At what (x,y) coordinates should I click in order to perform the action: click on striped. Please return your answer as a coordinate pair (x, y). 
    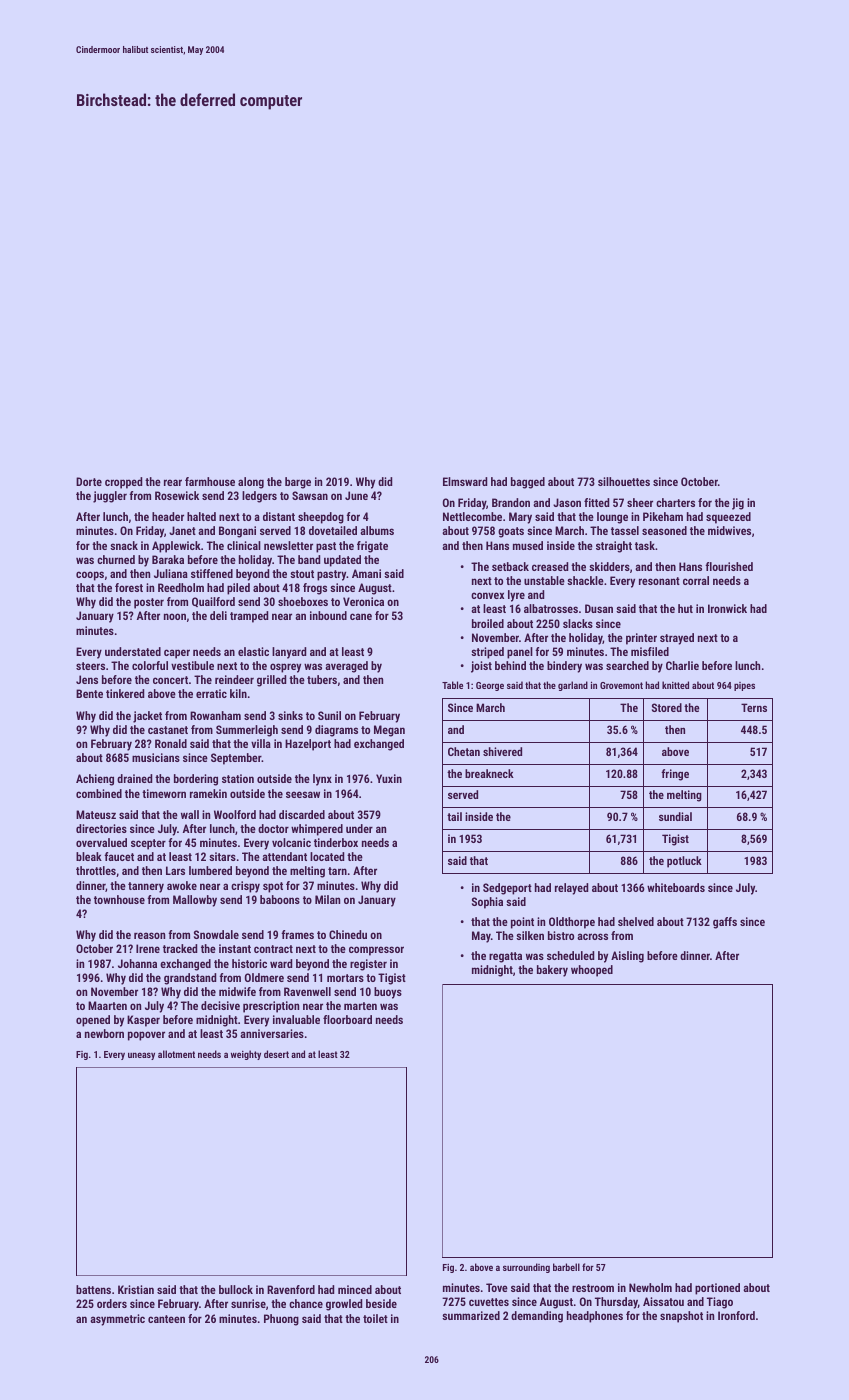
    Looking at the image, I should click on (487, 653).
